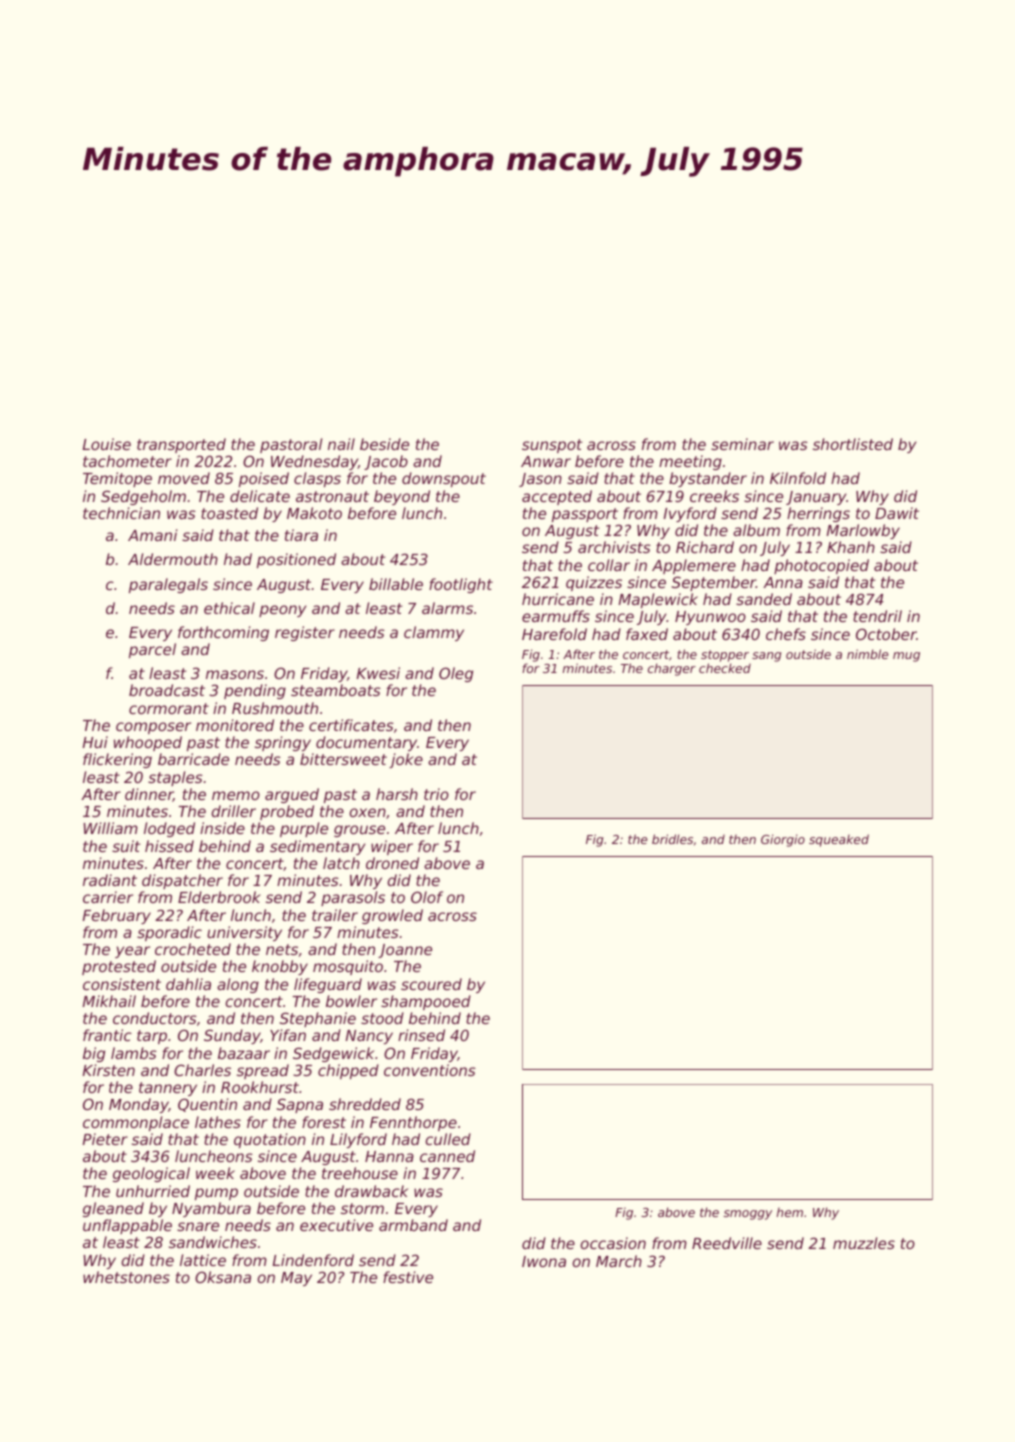 The image size is (1015, 1442). I want to click on Giorgio, so click(783, 840).
